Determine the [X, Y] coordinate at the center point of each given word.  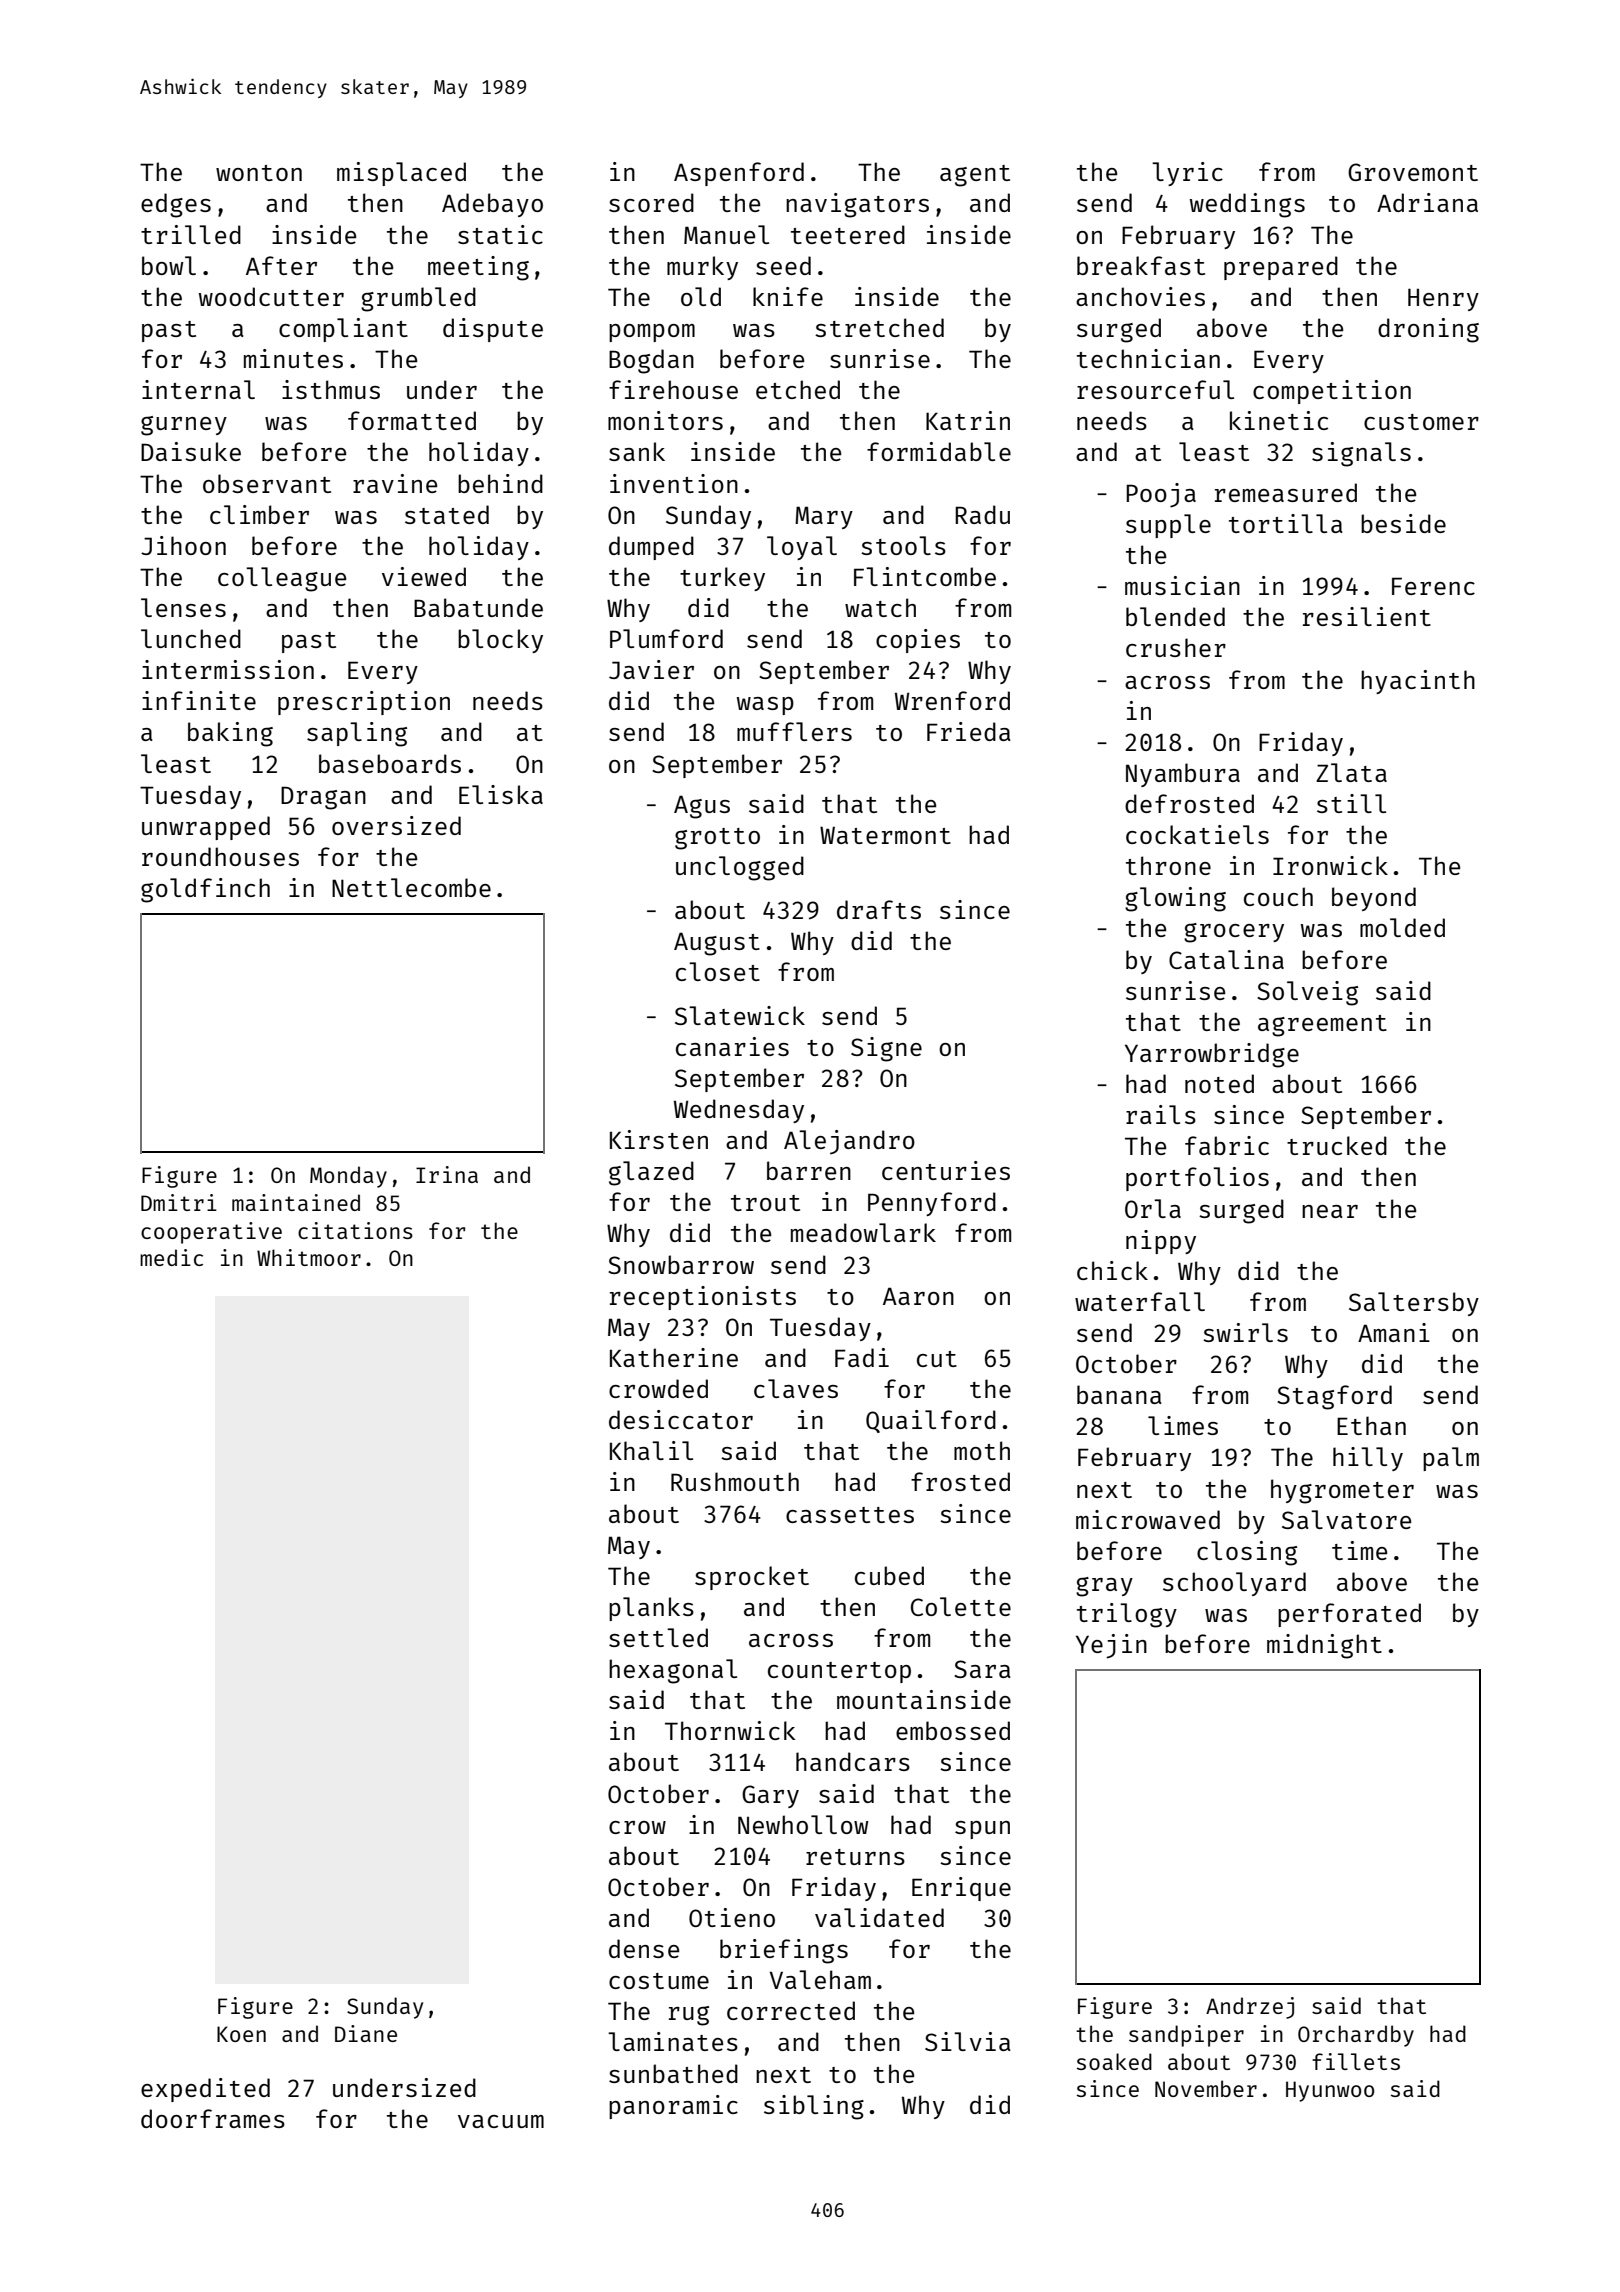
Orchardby [1356, 2036]
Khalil [651, 1450]
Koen [241, 2034]
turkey [722, 579]
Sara [982, 1669]
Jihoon [183, 545]
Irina [447, 1174]
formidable [939, 451]
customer [1421, 422]
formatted [412, 420]
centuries [946, 1170]
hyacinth [1418, 682]
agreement [1322, 1026]
